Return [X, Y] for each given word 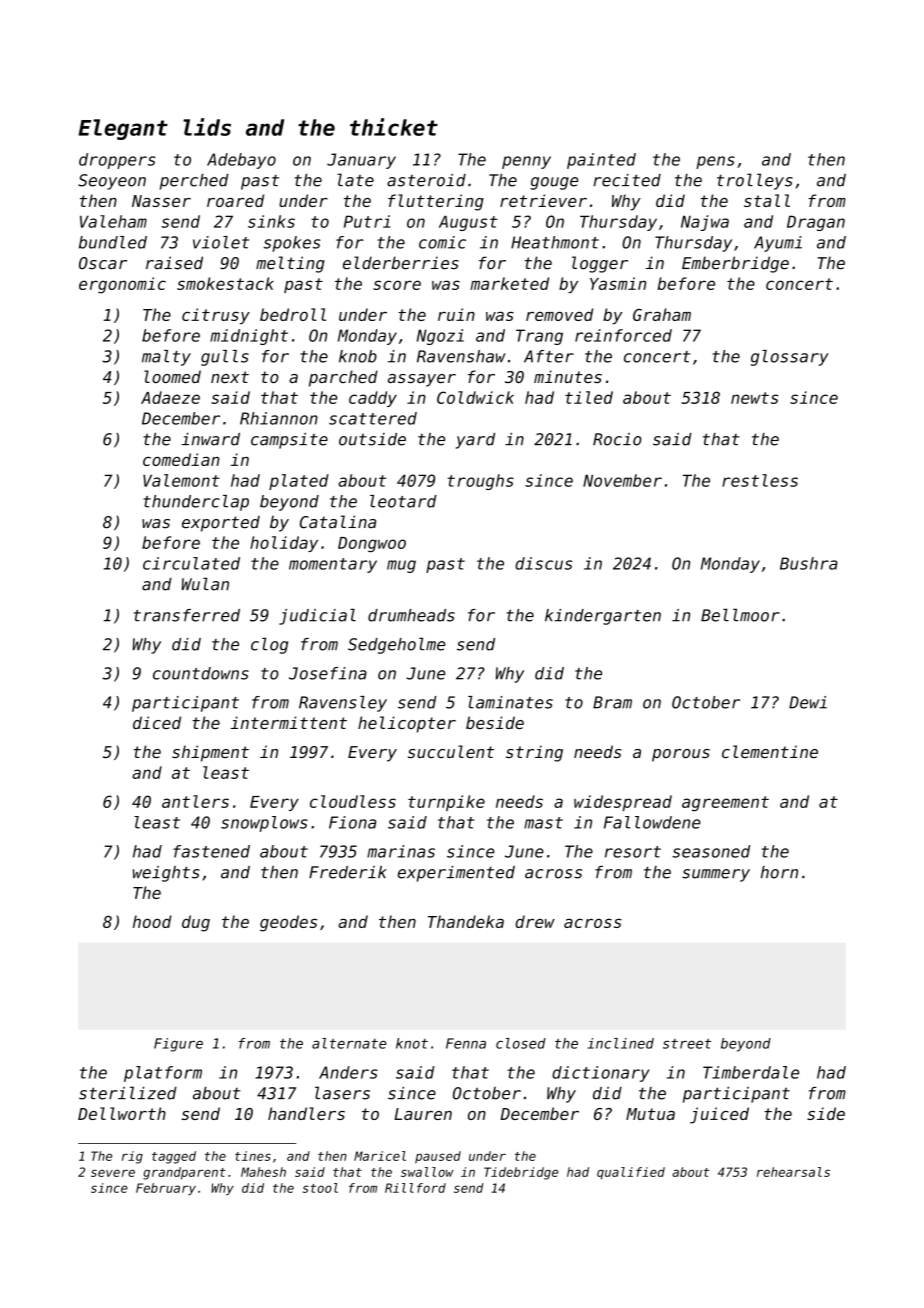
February [166, 1189]
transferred [187, 615]
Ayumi [778, 244]
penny [526, 162]
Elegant [123, 129]
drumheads [411, 615]
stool [320, 1188]
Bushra [809, 563]
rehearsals [793, 1172]
